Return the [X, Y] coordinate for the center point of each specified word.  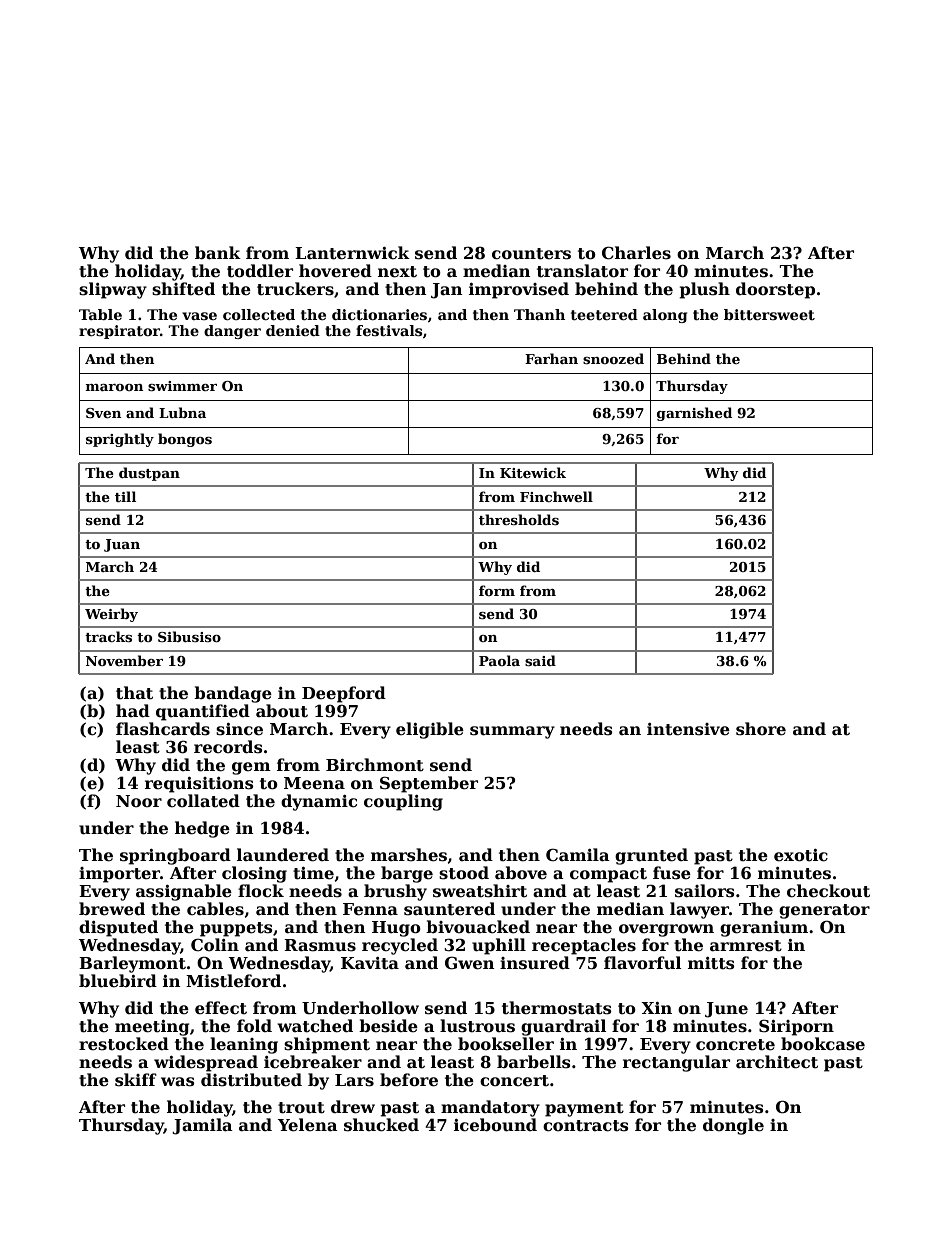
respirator [119, 332]
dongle [733, 1126]
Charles [636, 253]
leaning [244, 1045]
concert [514, 1081]
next [397, 272]
